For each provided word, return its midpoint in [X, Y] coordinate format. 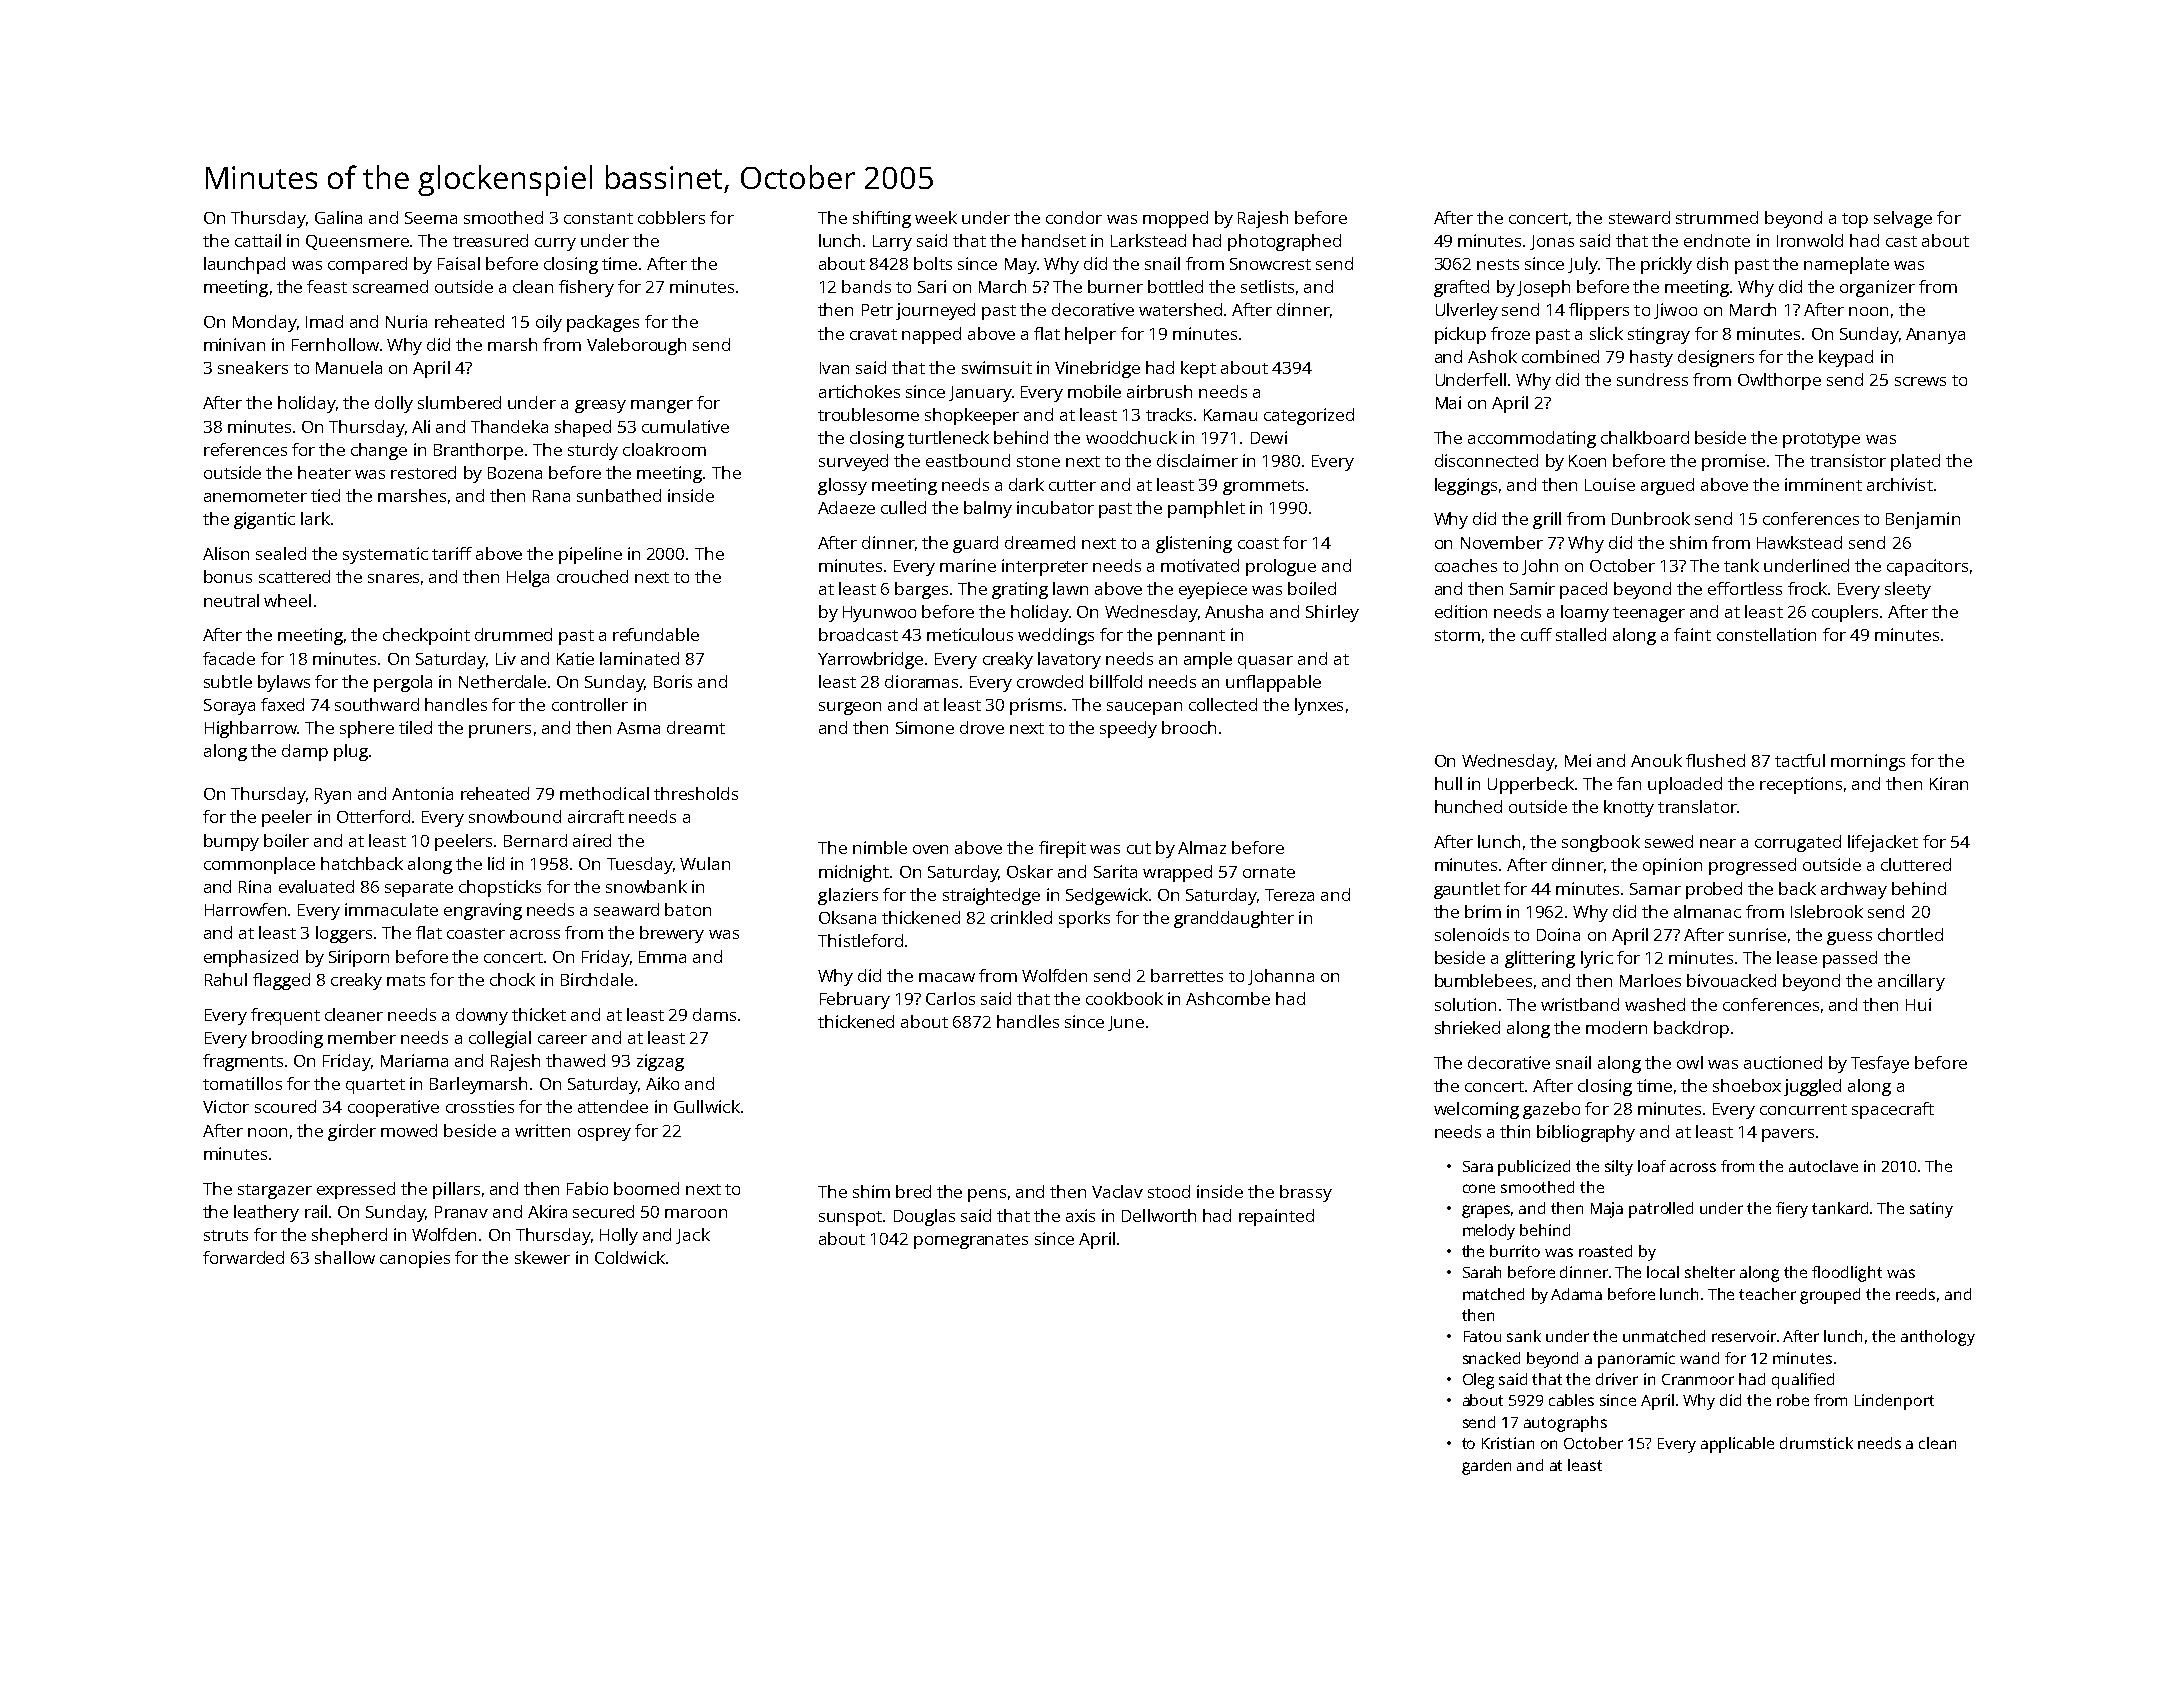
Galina [338, 217]
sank [1524, 1336]
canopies [415, 1259]
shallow [345, 1257]
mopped [1175, 219]
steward [1639, 217]
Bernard [535, 840]
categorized [1309, 416]
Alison [226, 553]
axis [1080, 1215]
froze [1510, 333]
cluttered [1916, 864]
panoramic [1636, 1360]
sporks [1084, 919]
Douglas [924, 1217]
